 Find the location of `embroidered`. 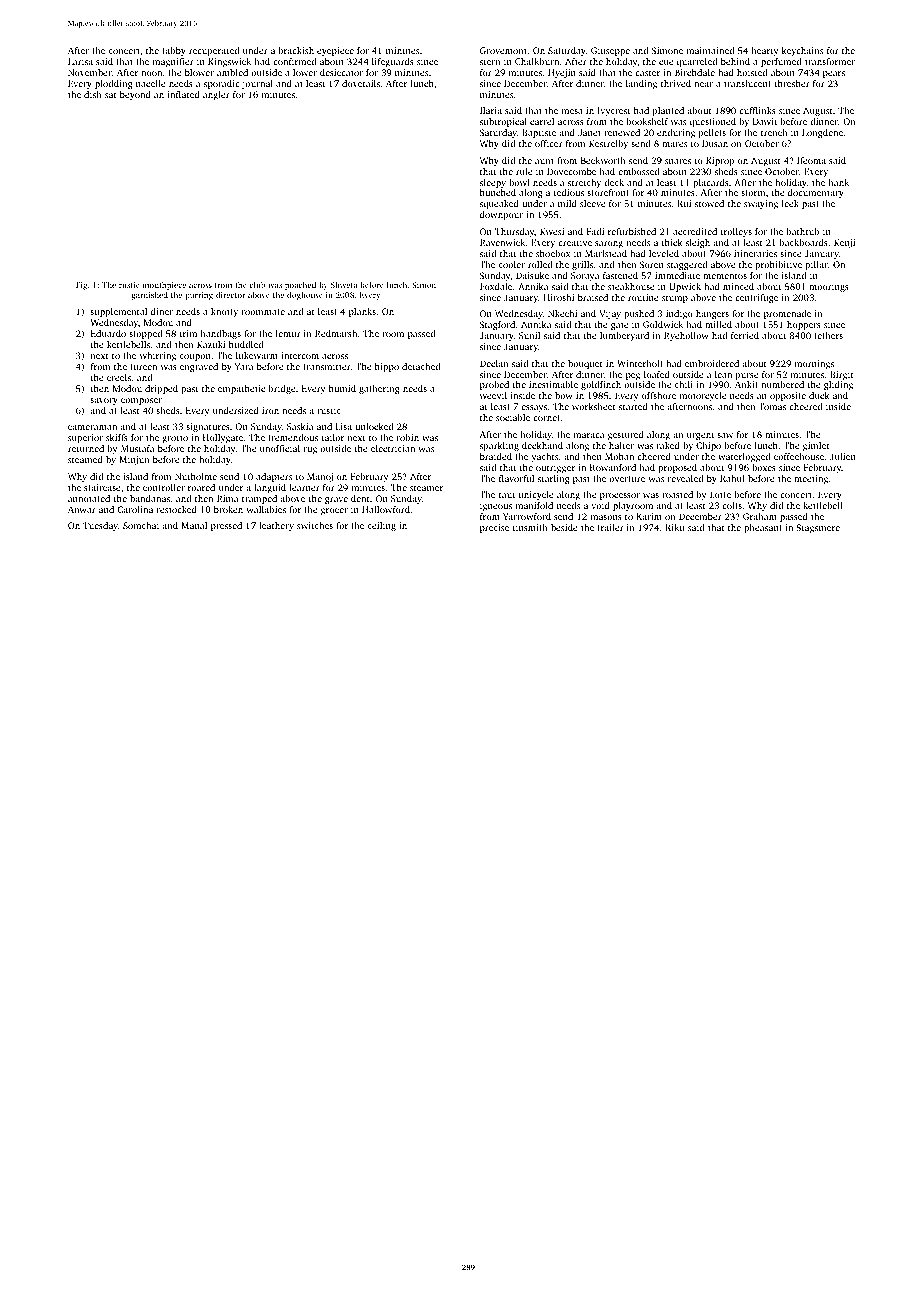

embroidered is located at coordinates (712, 363).
